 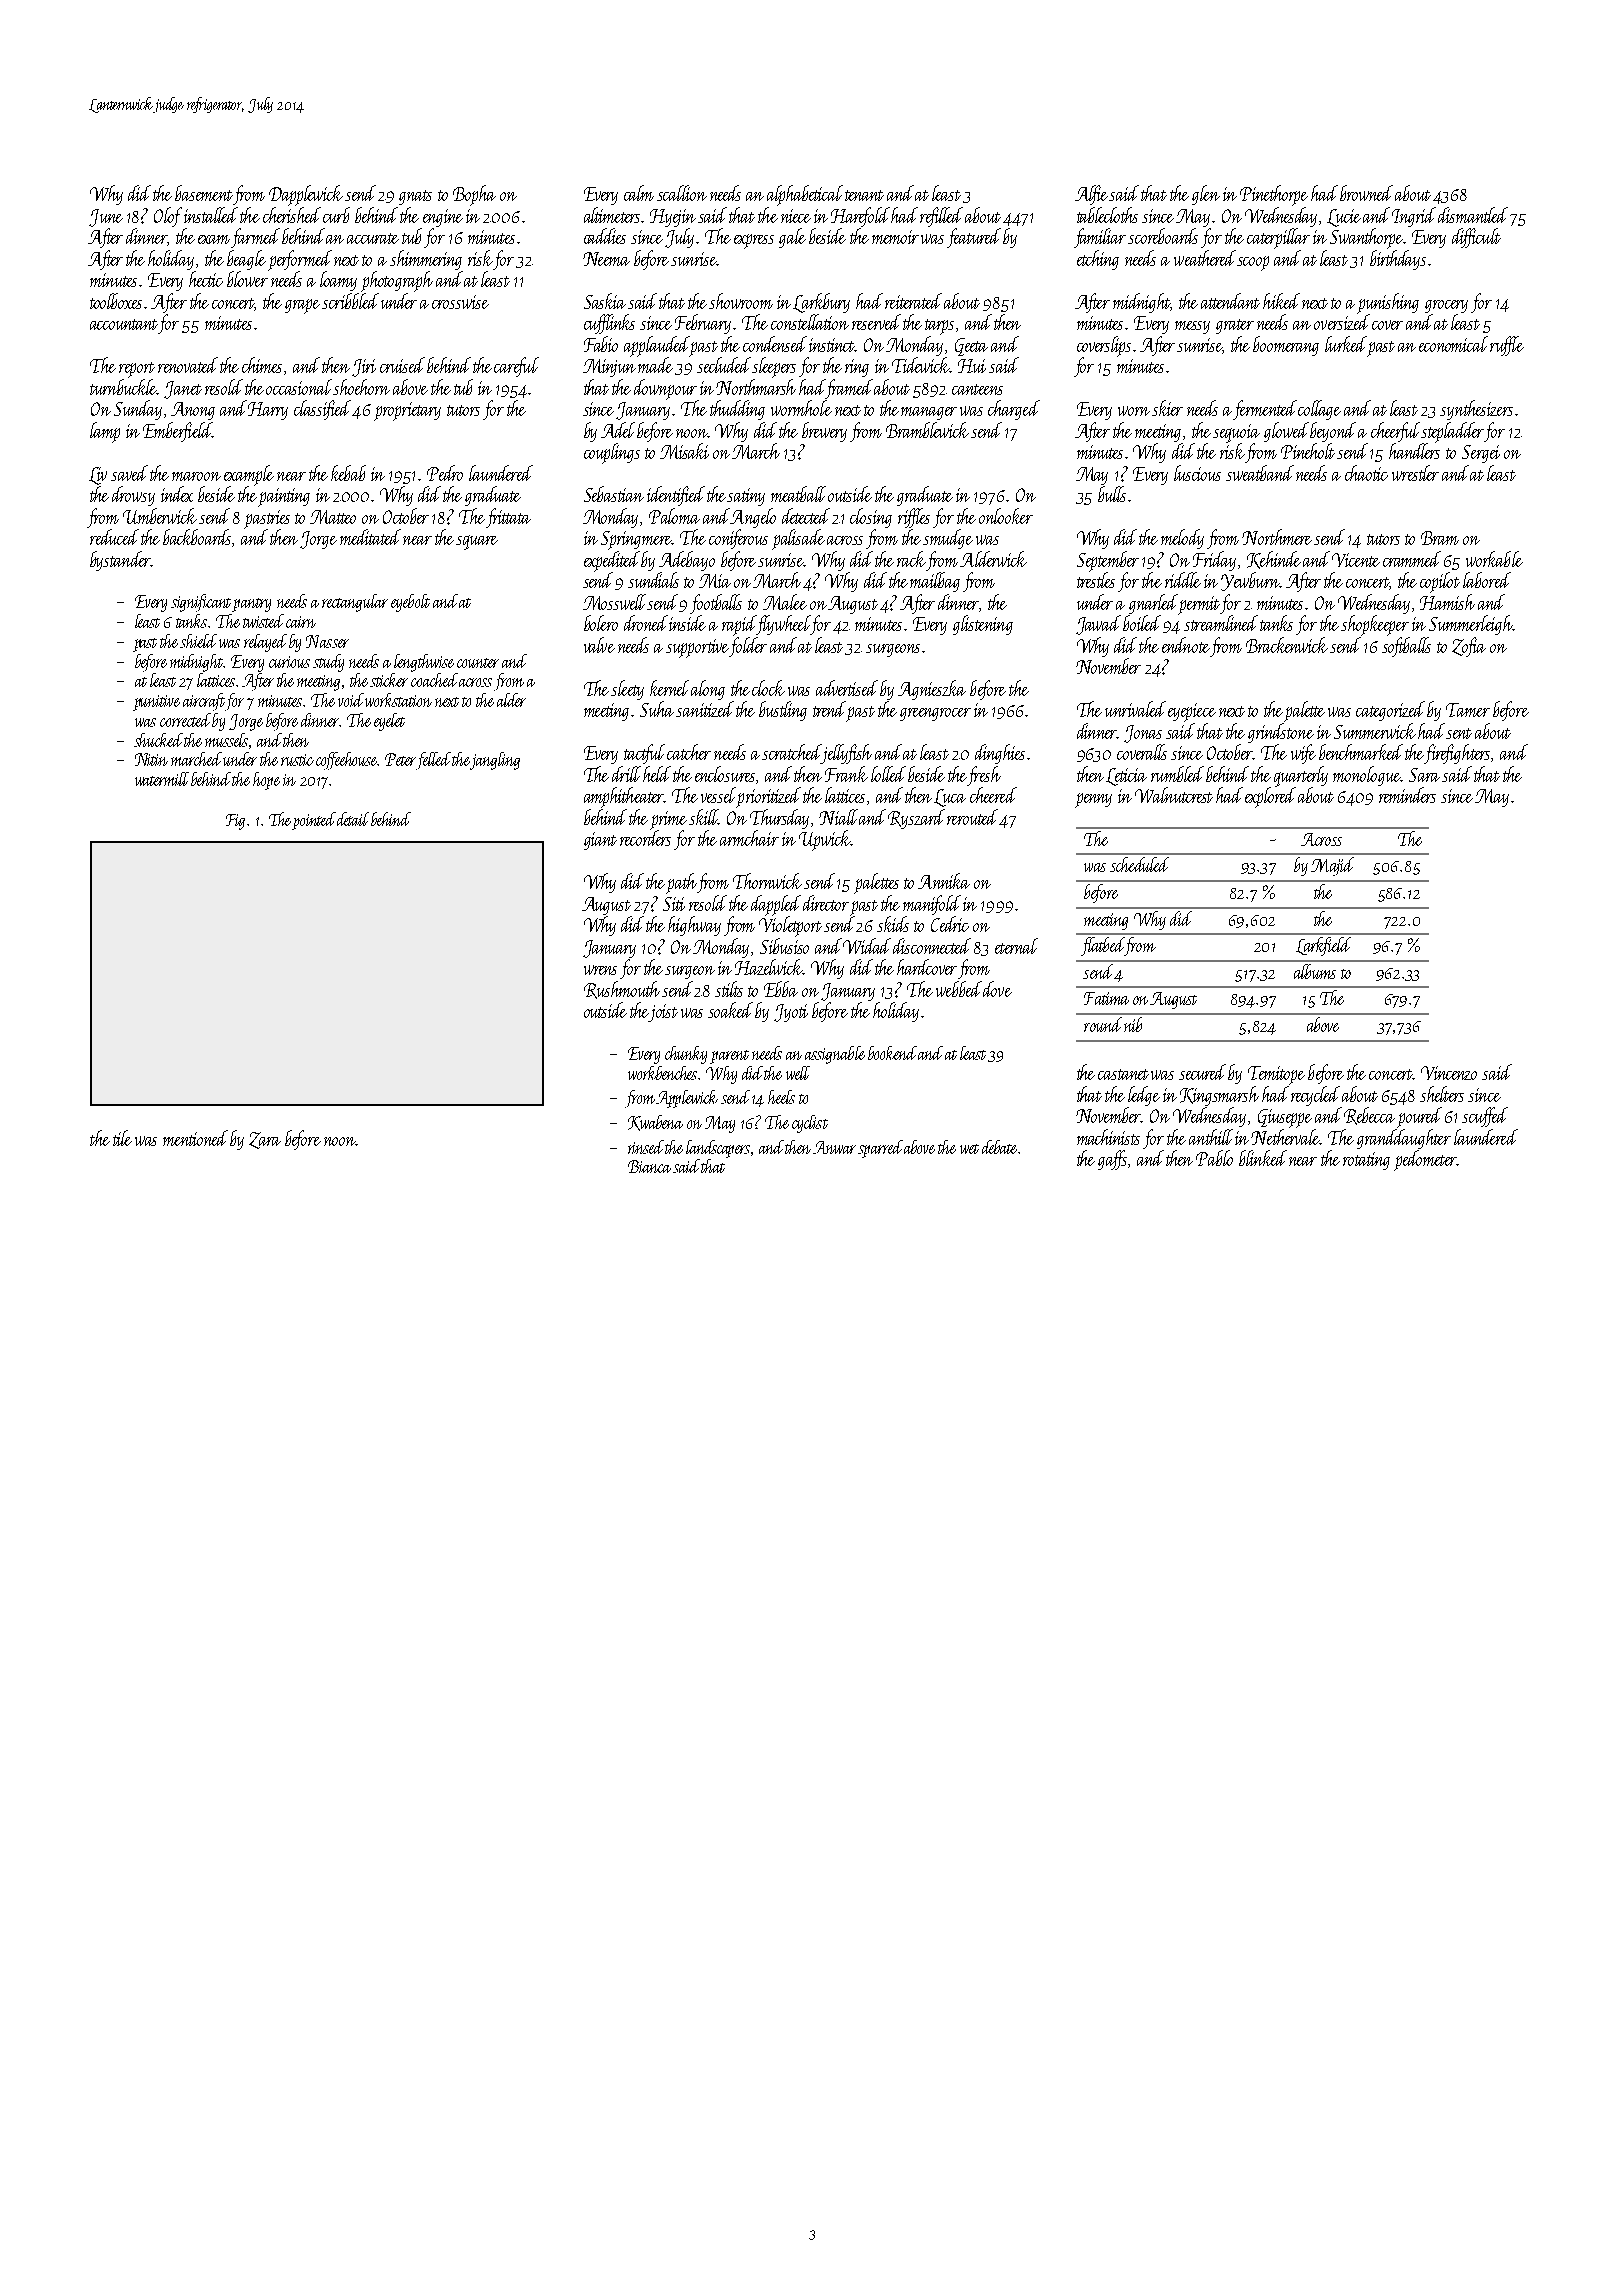 What do you see at coordinates (1206, 258) in the screenshot?
I see `weathered` at bounding box center [1206, 258].
